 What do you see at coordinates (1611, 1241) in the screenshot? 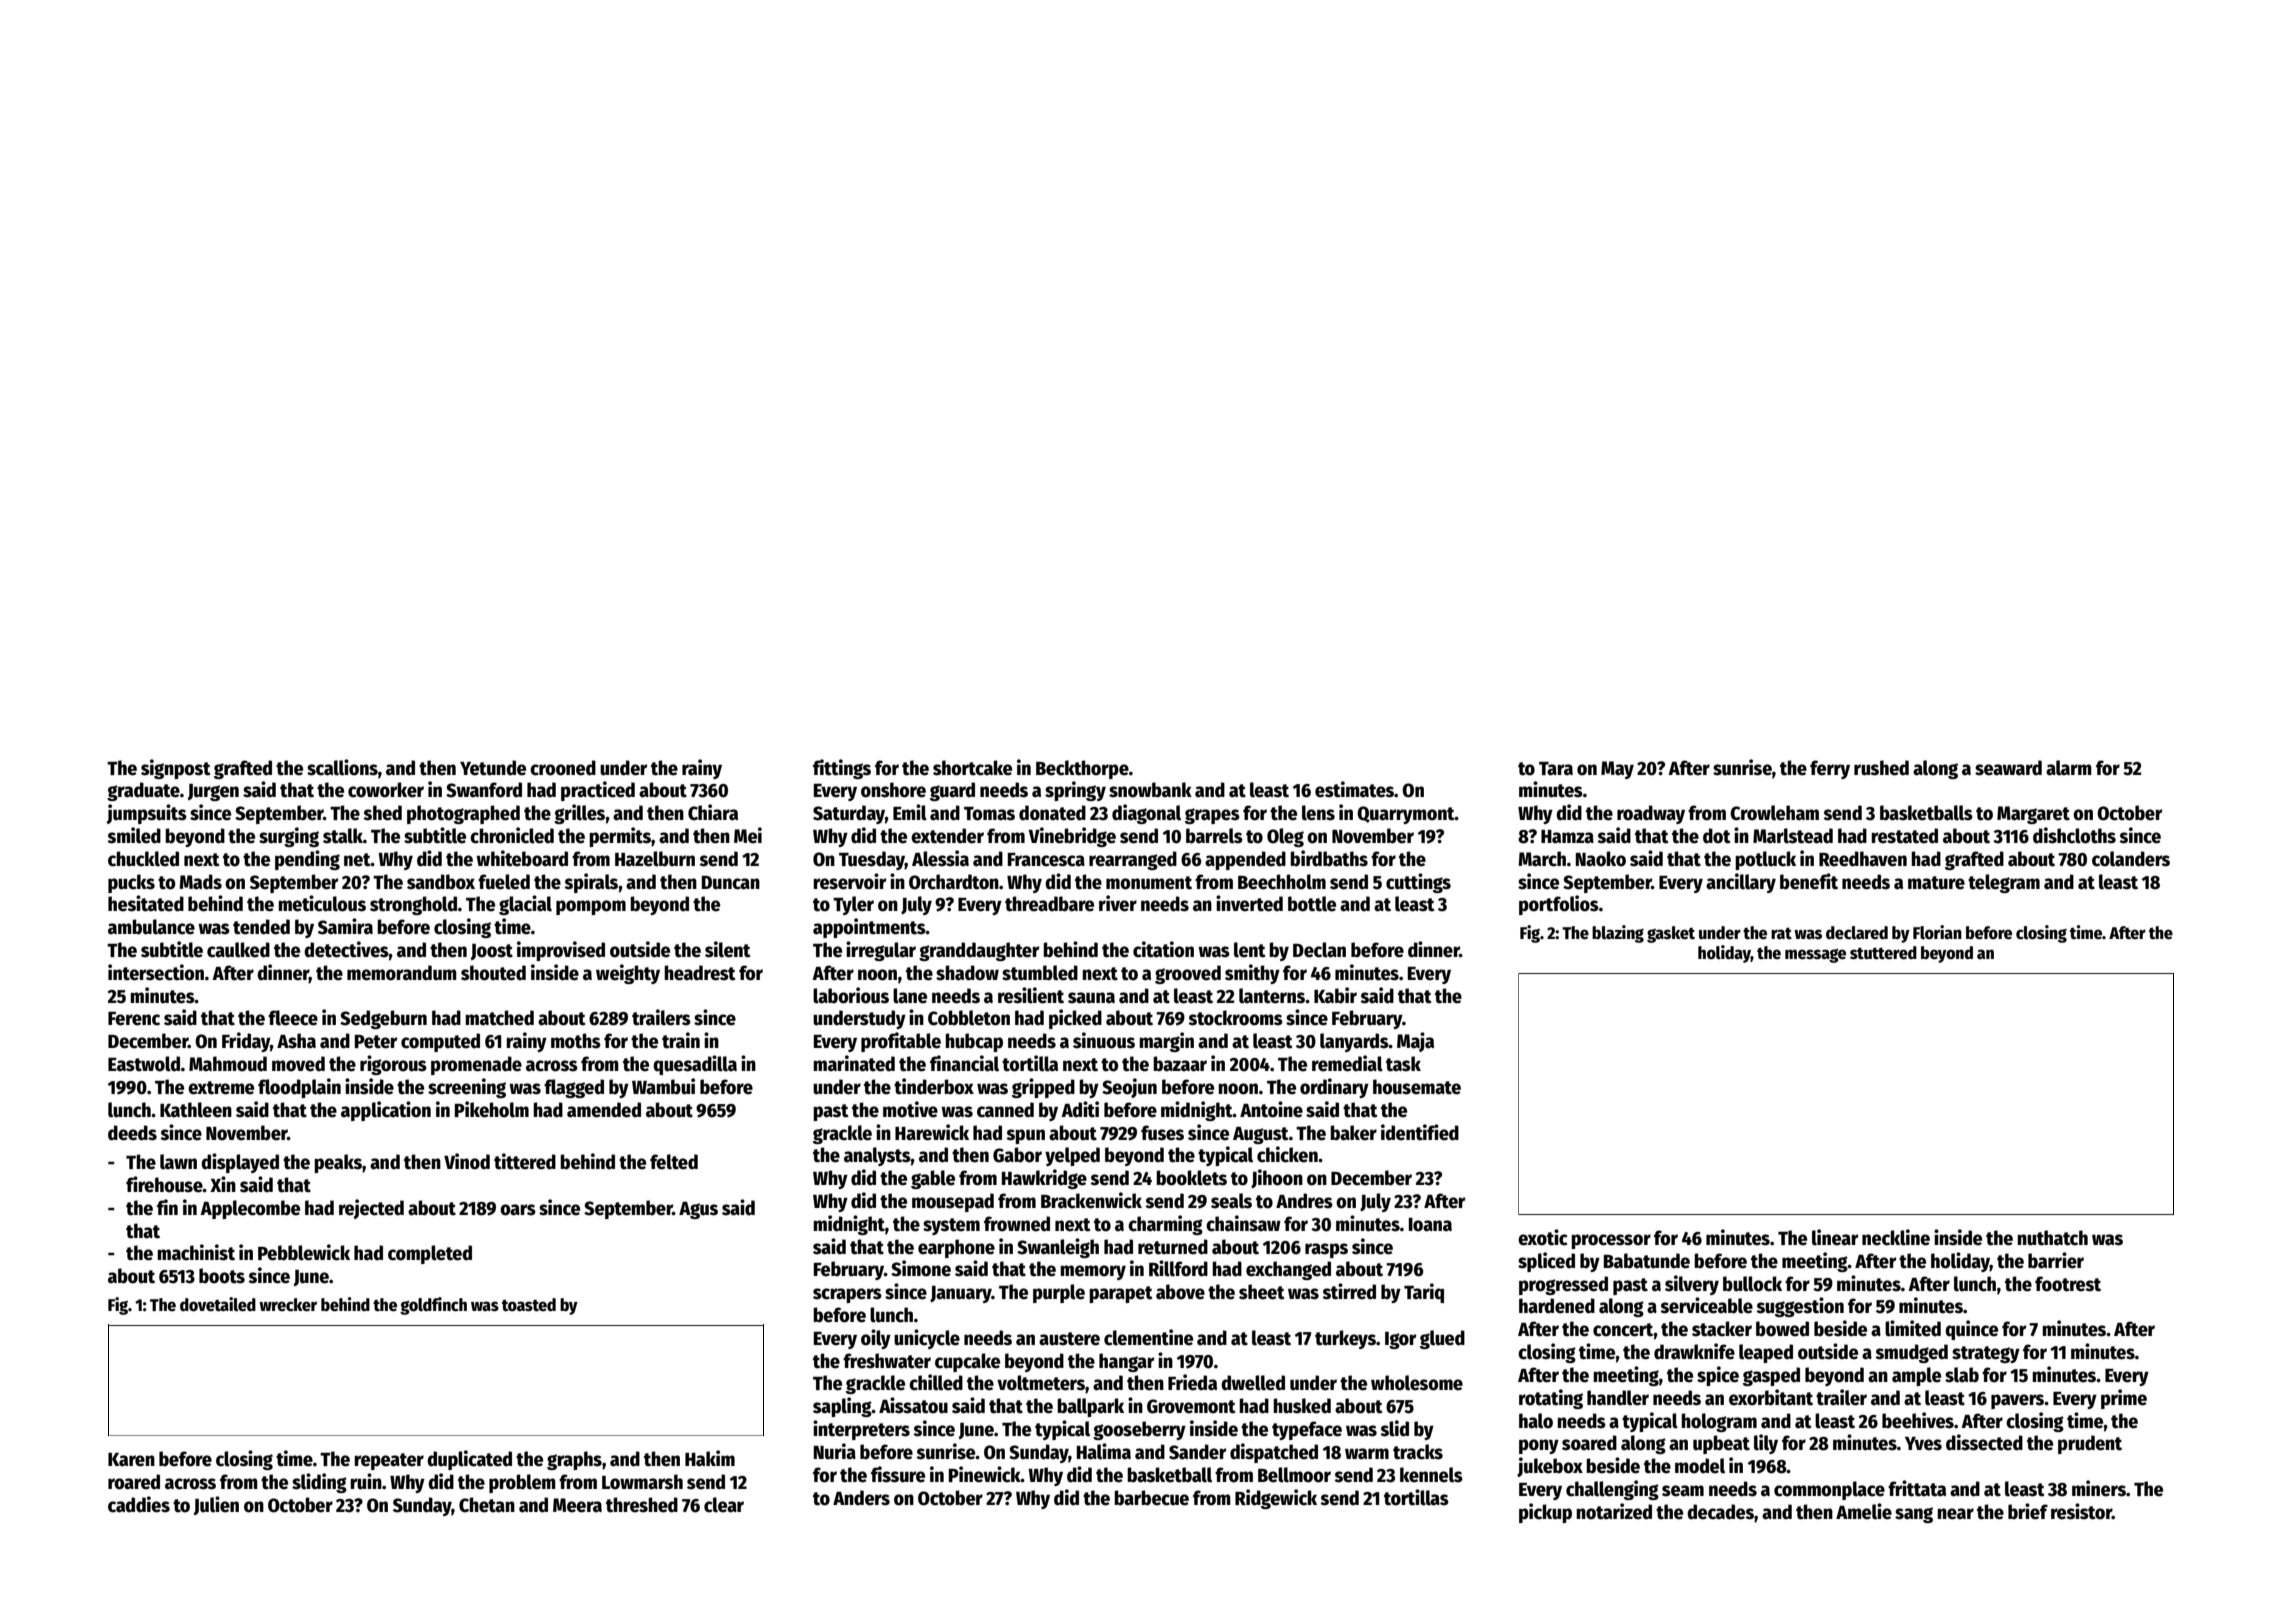
I see `processor` at bounding box center [1611, 1241].
